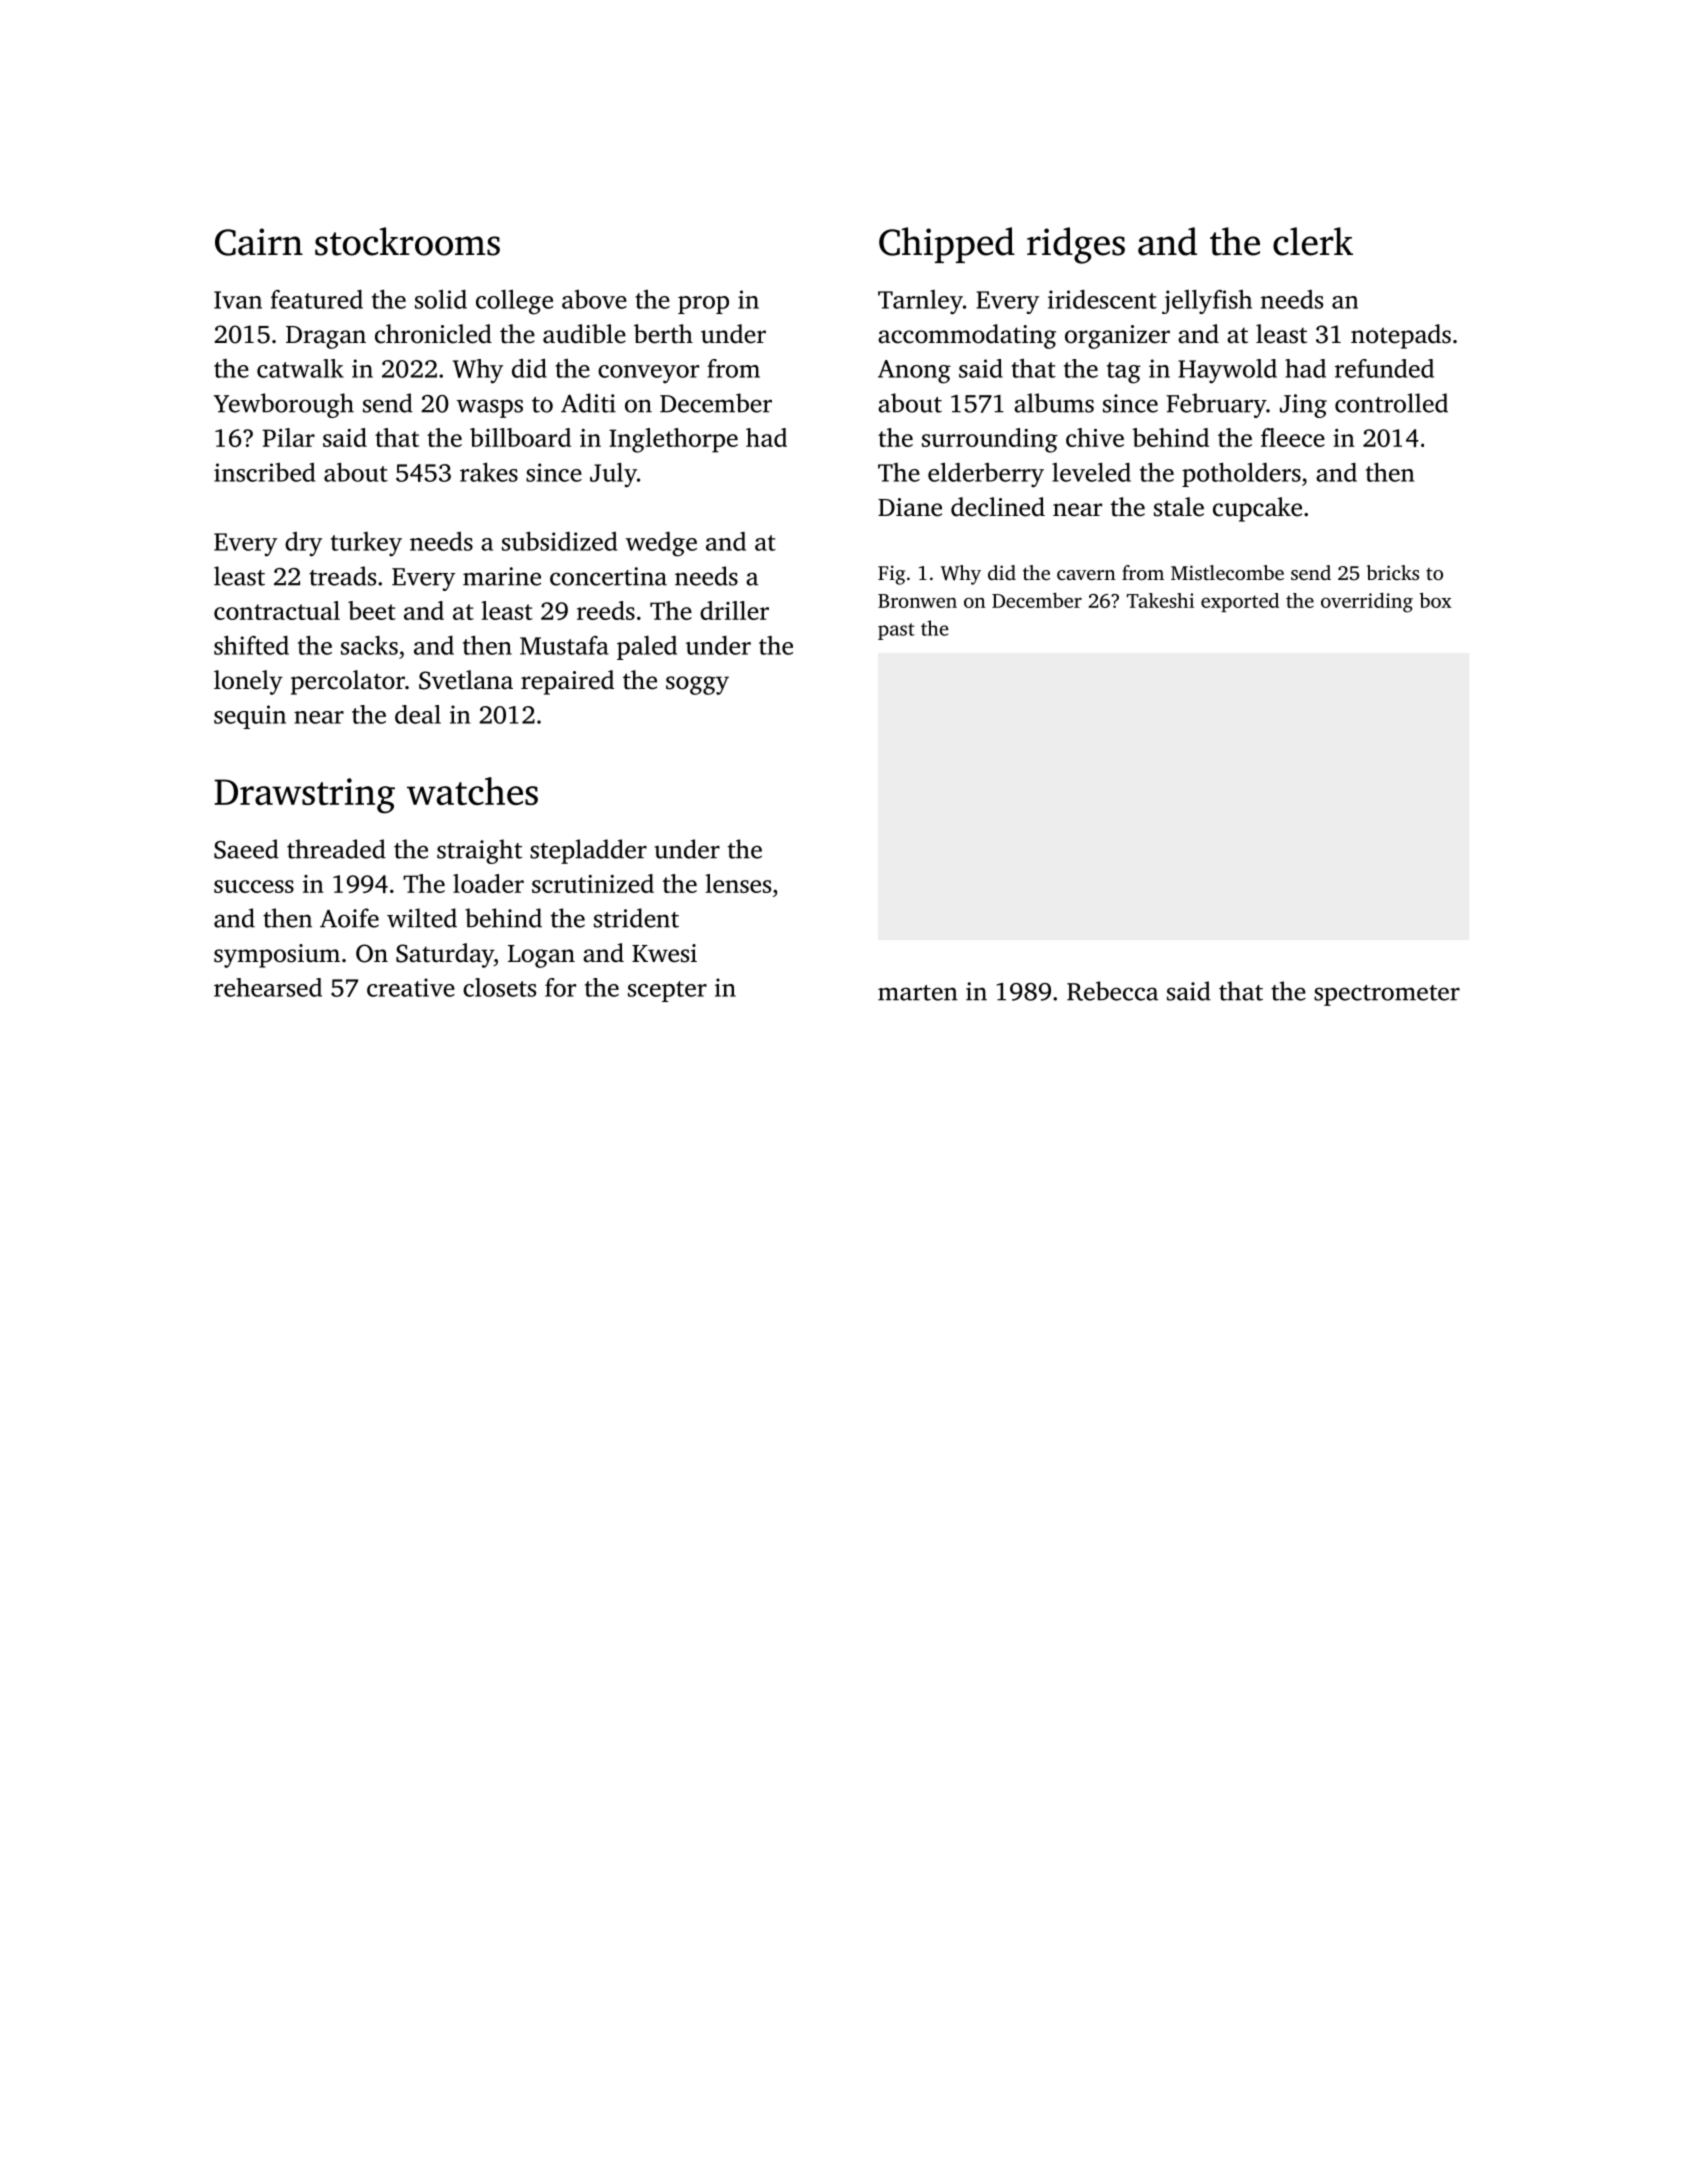 This screenshot has height=2178, width=1683. Describe the element at coordinates (667, 991) in the screenshot. I see `scepter` at that location.
